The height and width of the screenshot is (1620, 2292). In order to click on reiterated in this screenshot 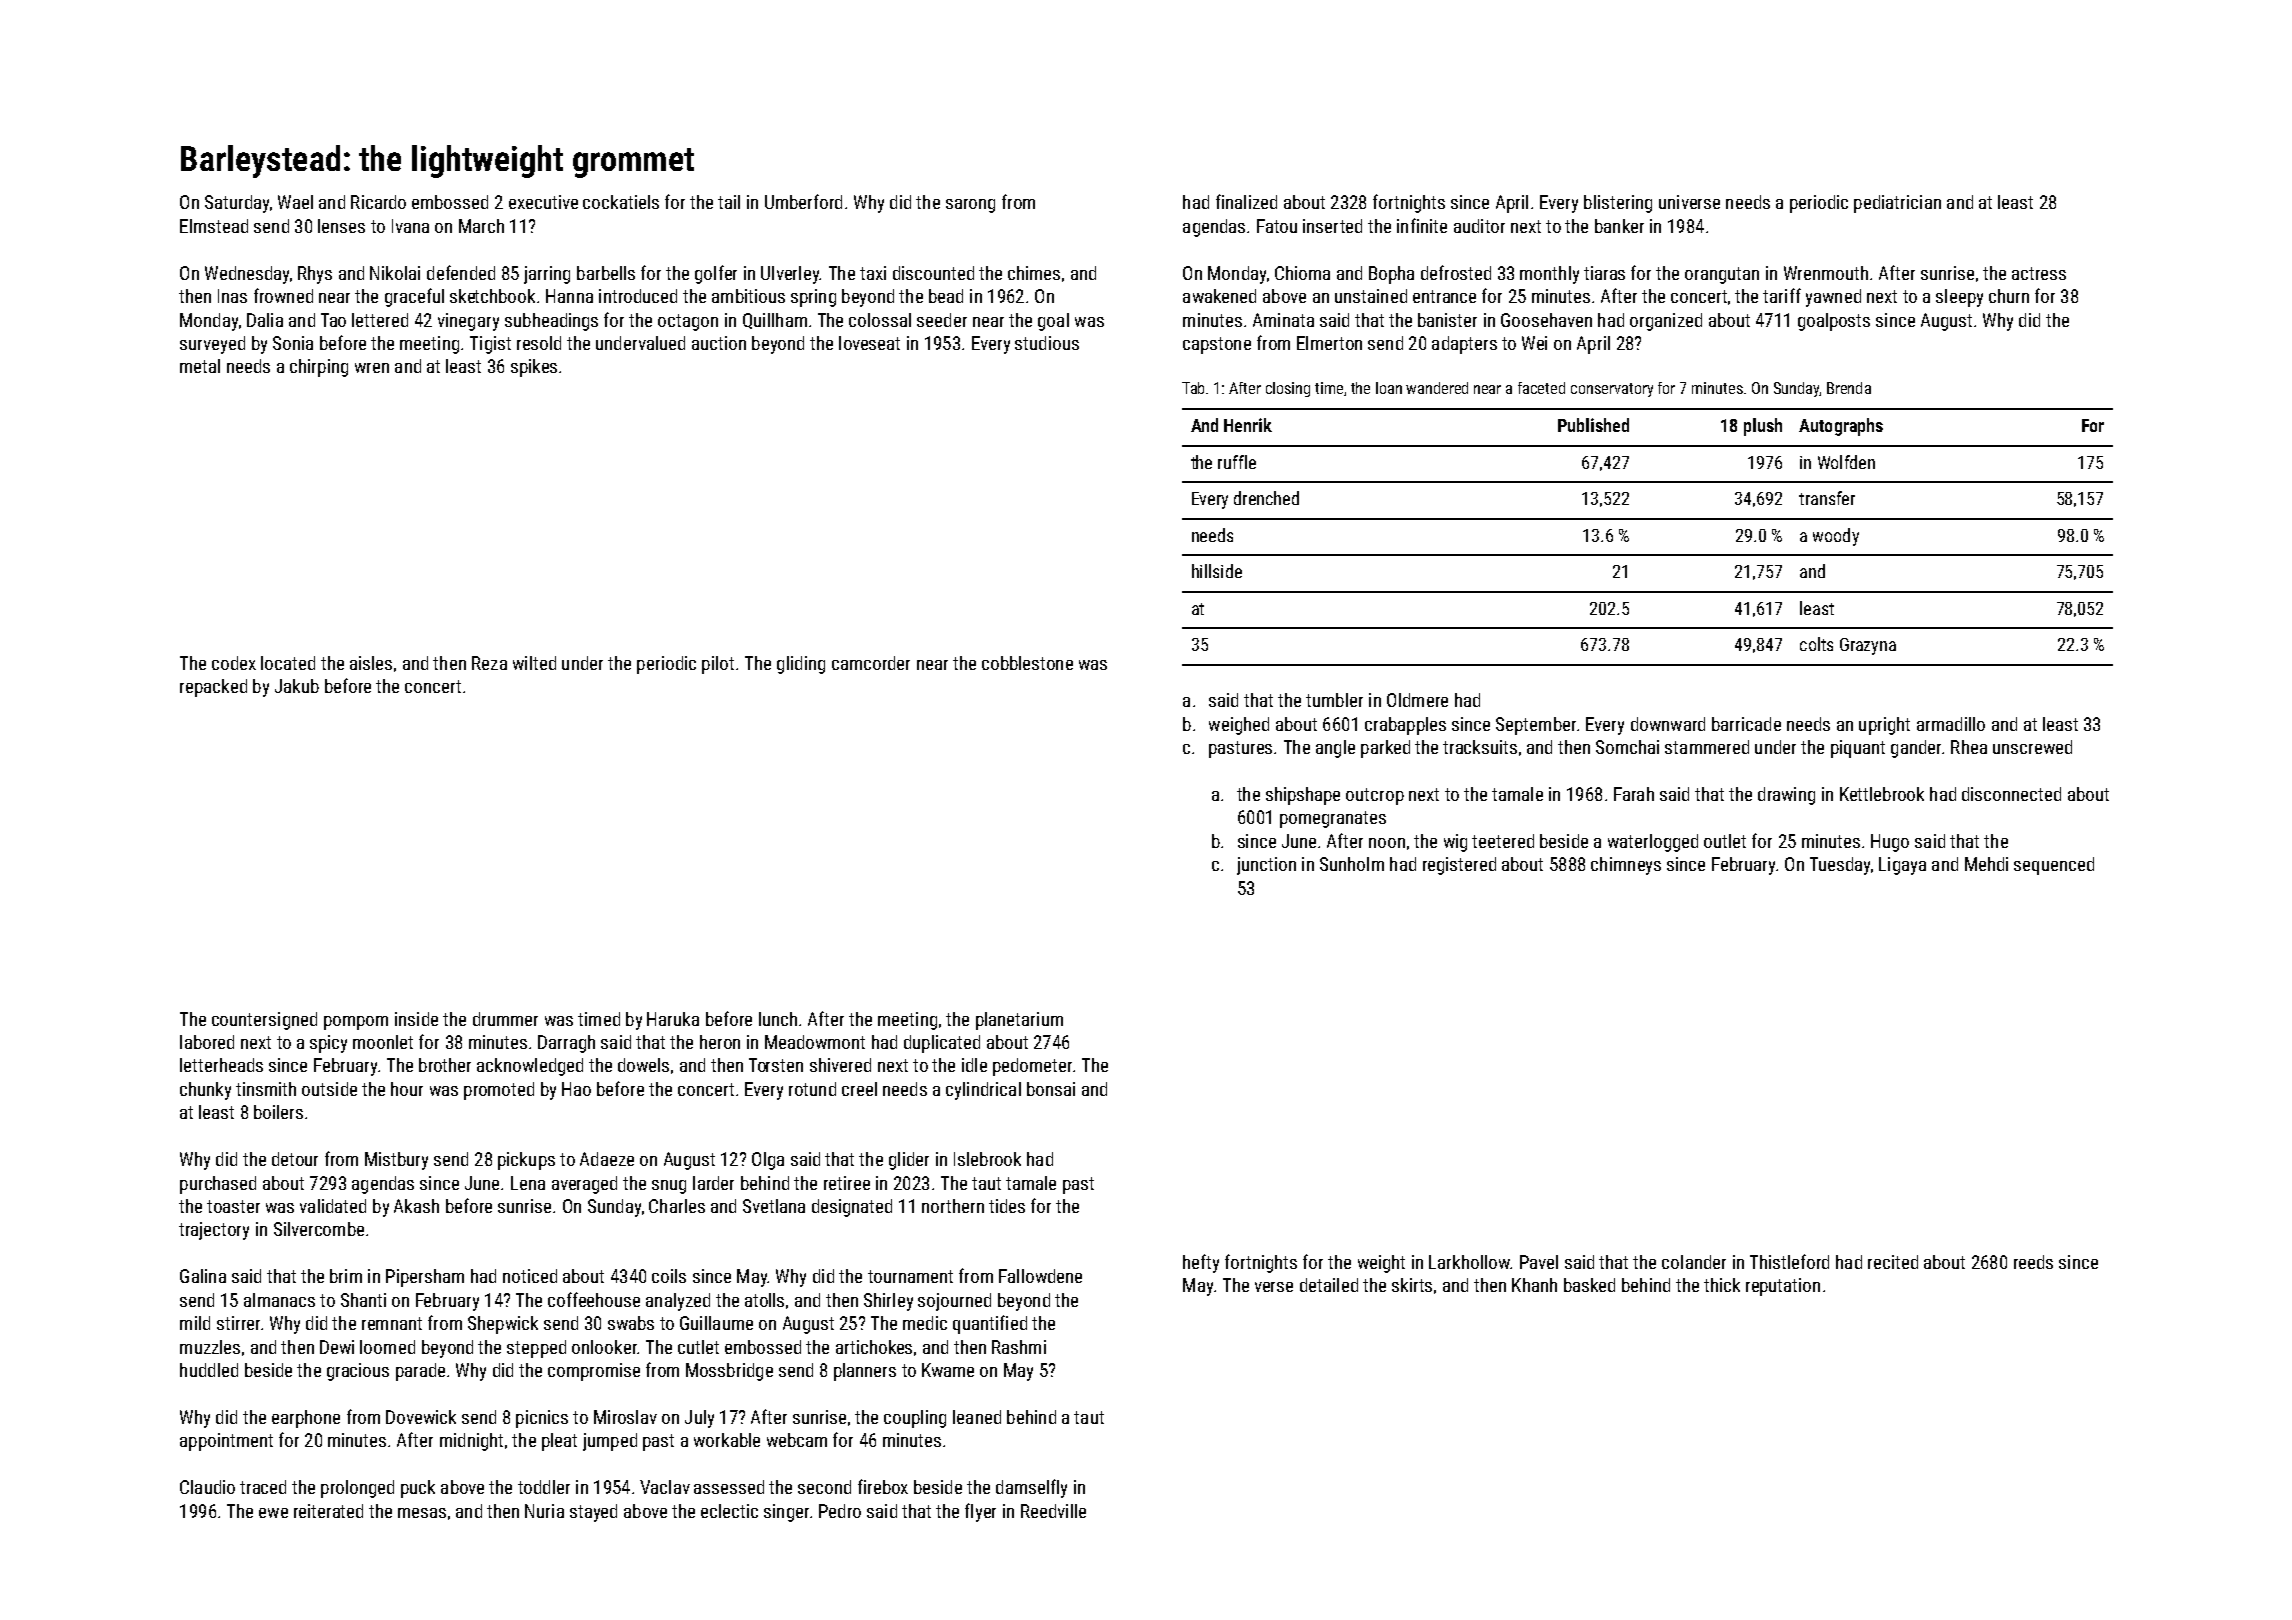, I will do `click(328, 1511)`.
